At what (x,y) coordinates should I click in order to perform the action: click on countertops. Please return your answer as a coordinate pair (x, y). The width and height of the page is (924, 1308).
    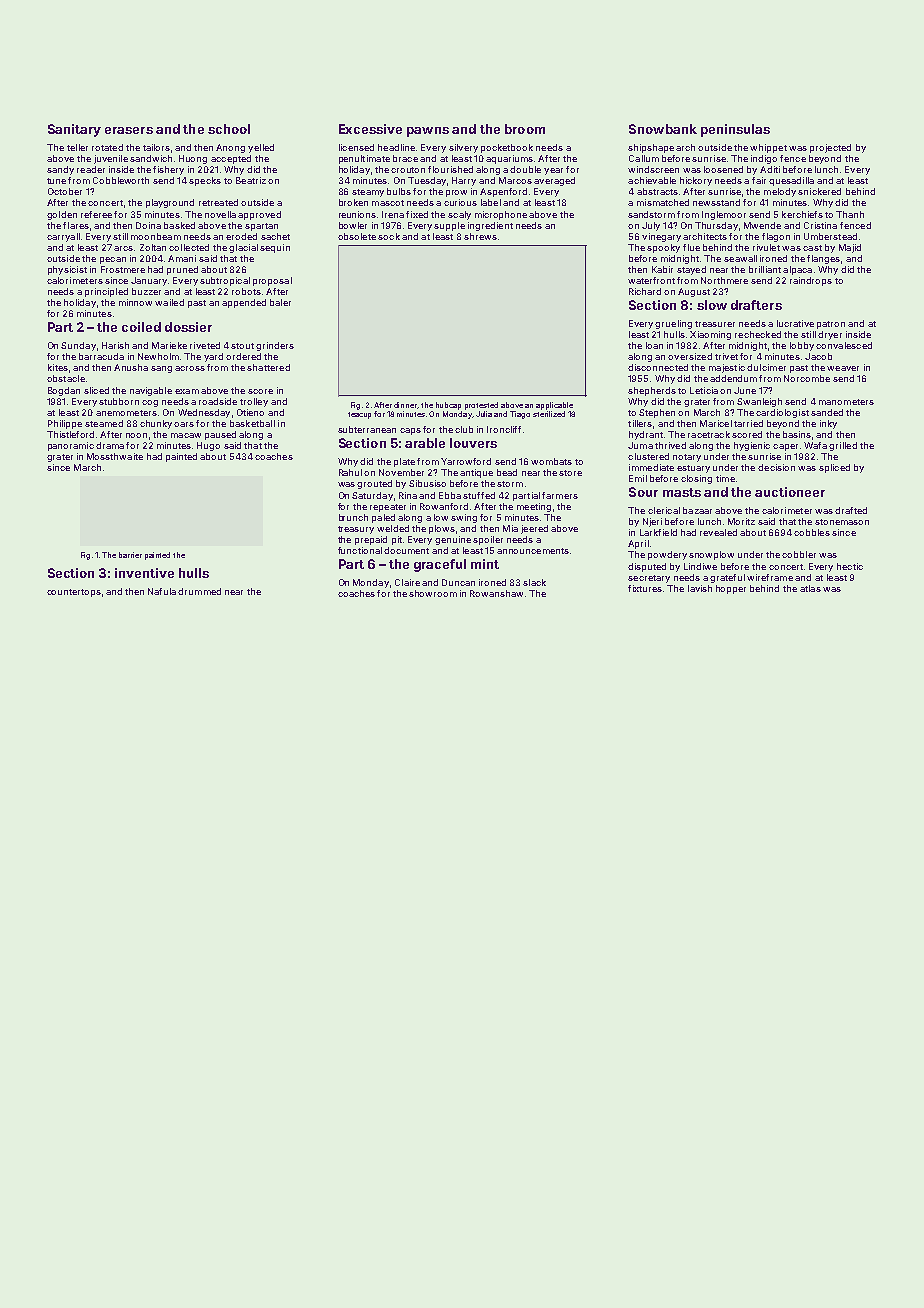
    Looking at the image, I should click on (74, 593).
